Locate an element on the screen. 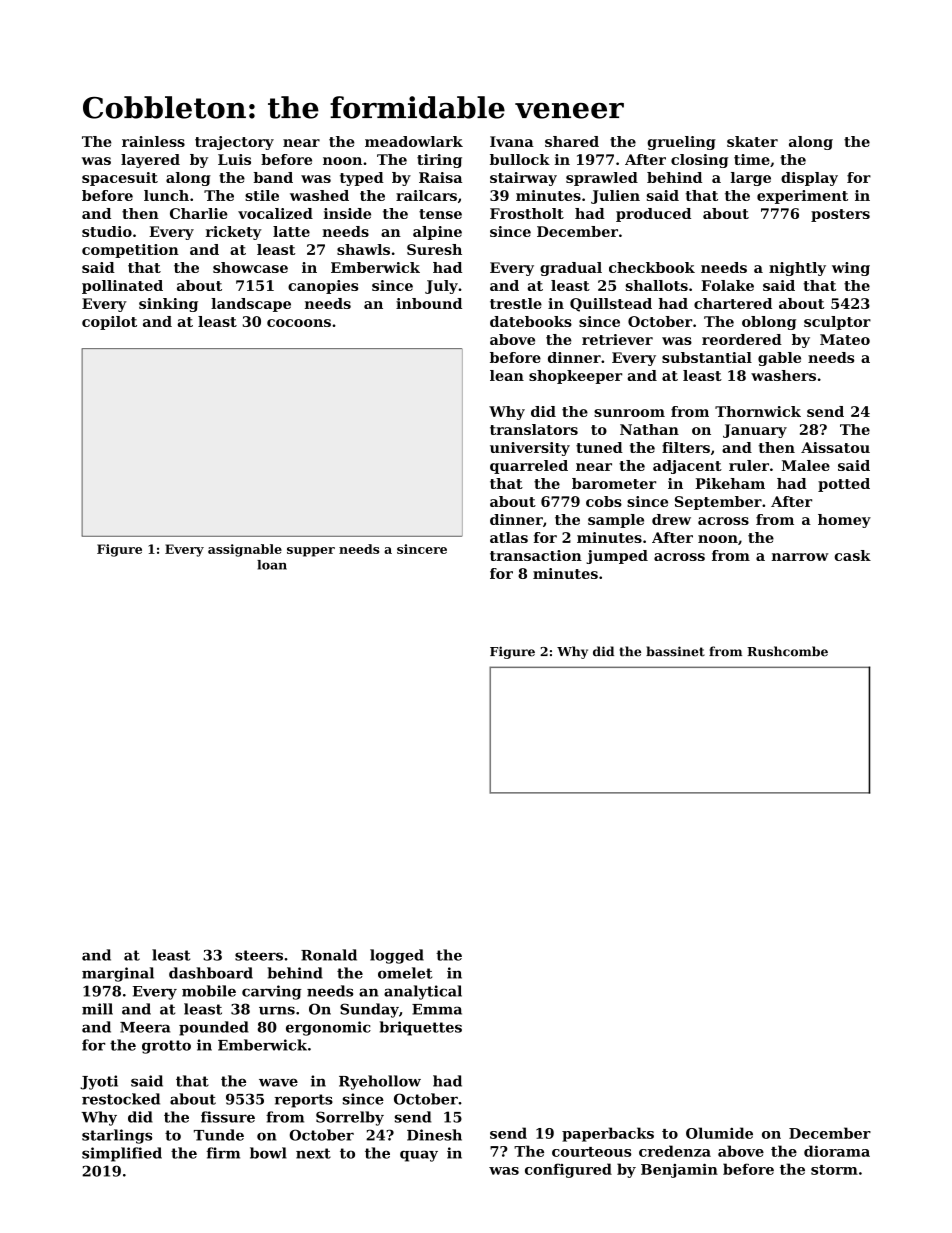 The image size is (952, 1233). diorama is located at coordinates (837, 1151).
